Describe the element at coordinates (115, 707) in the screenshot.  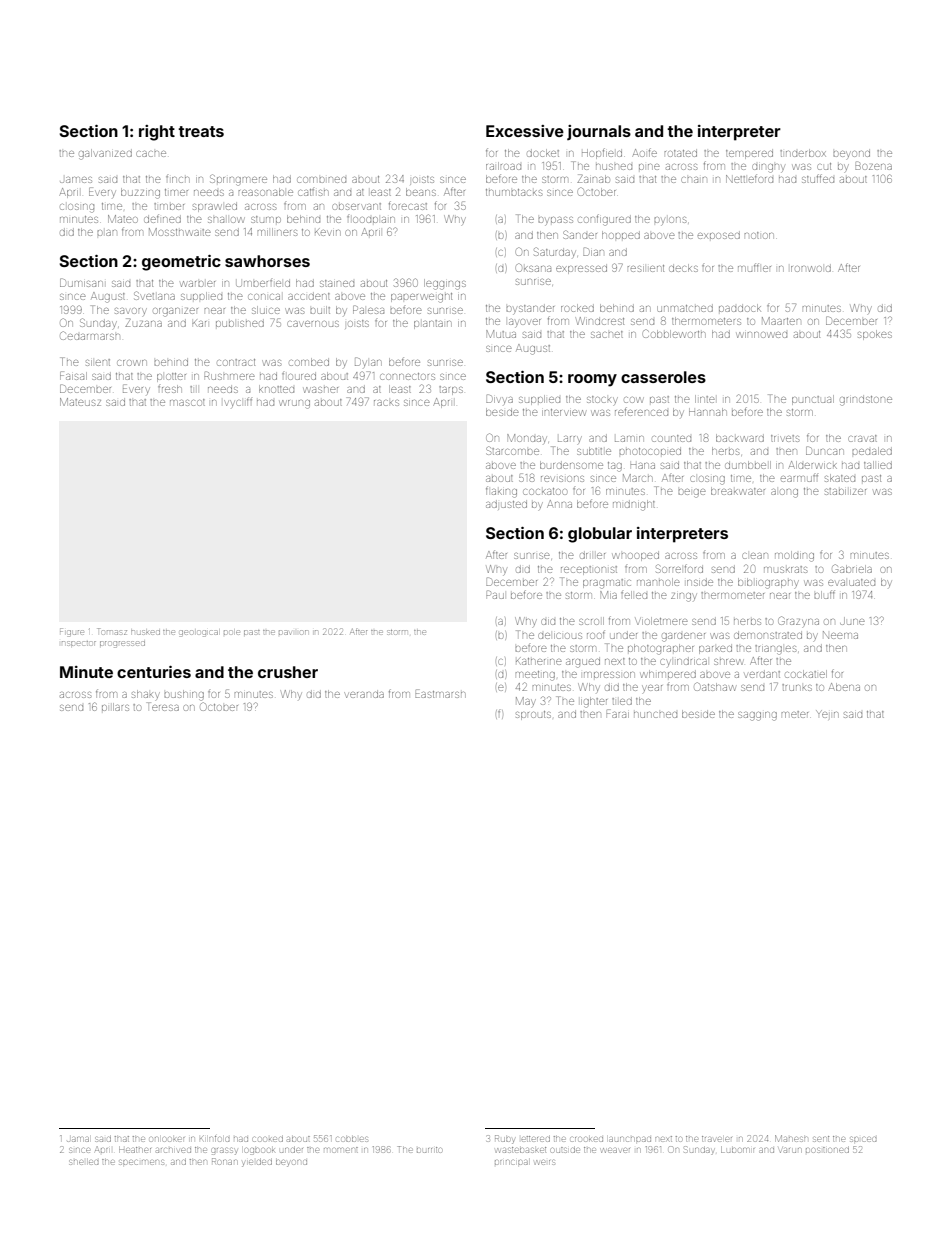
I see `pillars` at that location.
